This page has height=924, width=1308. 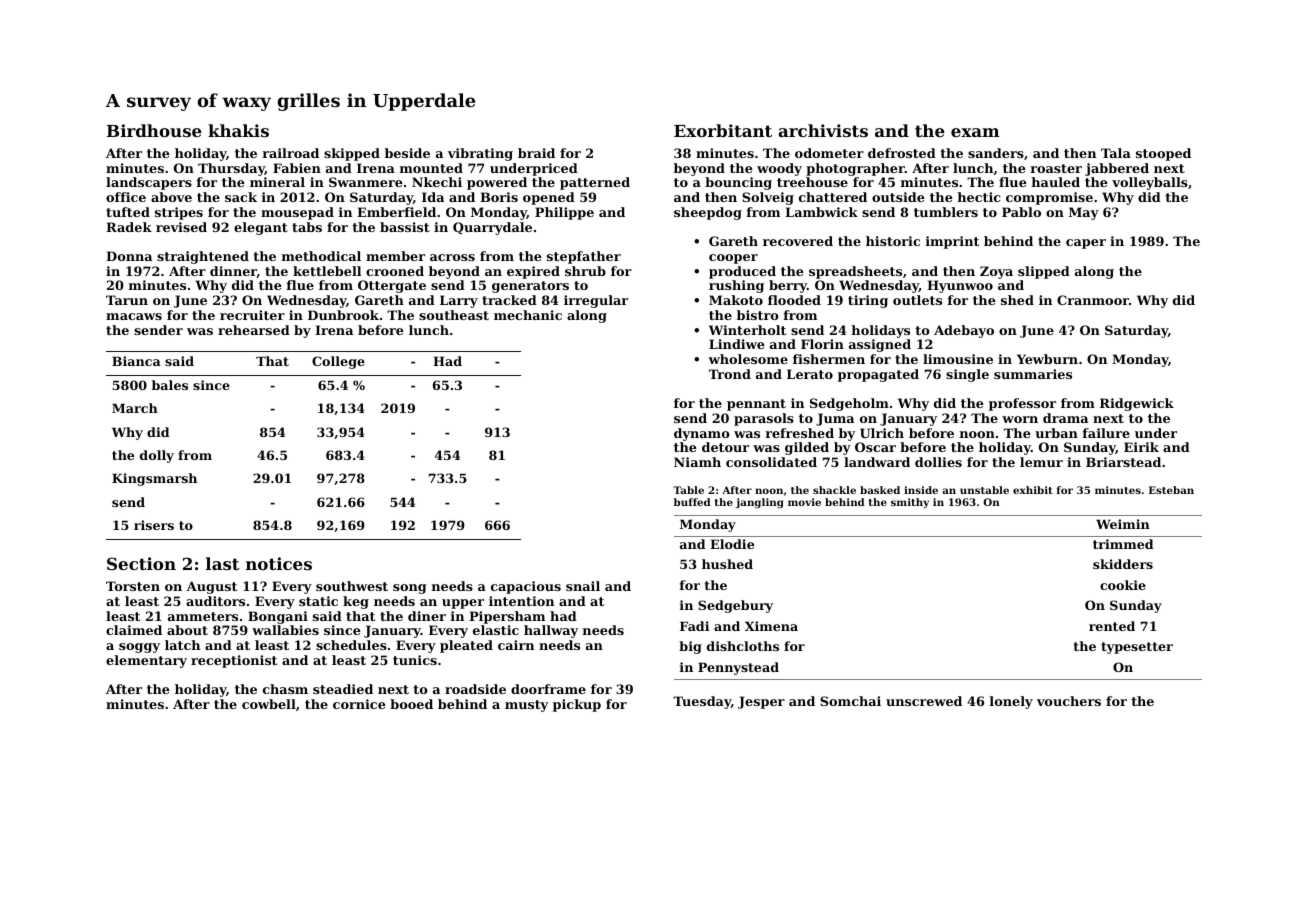 What do you see at coordinates (723, 130) in the page?
I see `Exorbitant` at bounding box center [723, 130].
